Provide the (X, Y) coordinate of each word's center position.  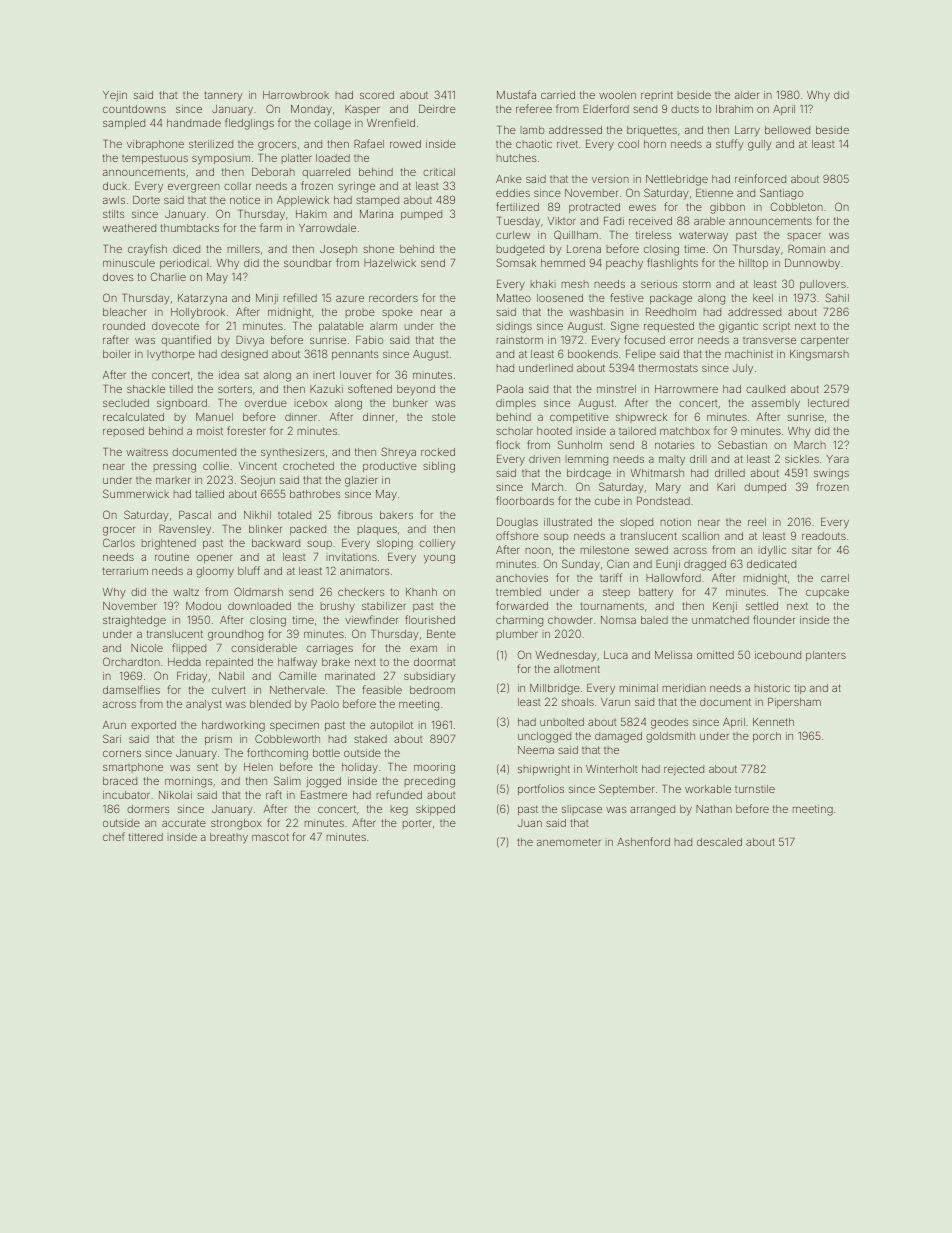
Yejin (115, 96)
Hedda (184, 662)
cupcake (827, 593)
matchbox (685, 431)
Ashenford (643, 841)
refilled (300, 297)
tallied (210, 494)
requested (669, 327)
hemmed (563, 263)
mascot (270, 837)
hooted (554, 431)
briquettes (652, 131)
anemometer (569, 842)
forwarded (522, 605)
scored (377, 95)
